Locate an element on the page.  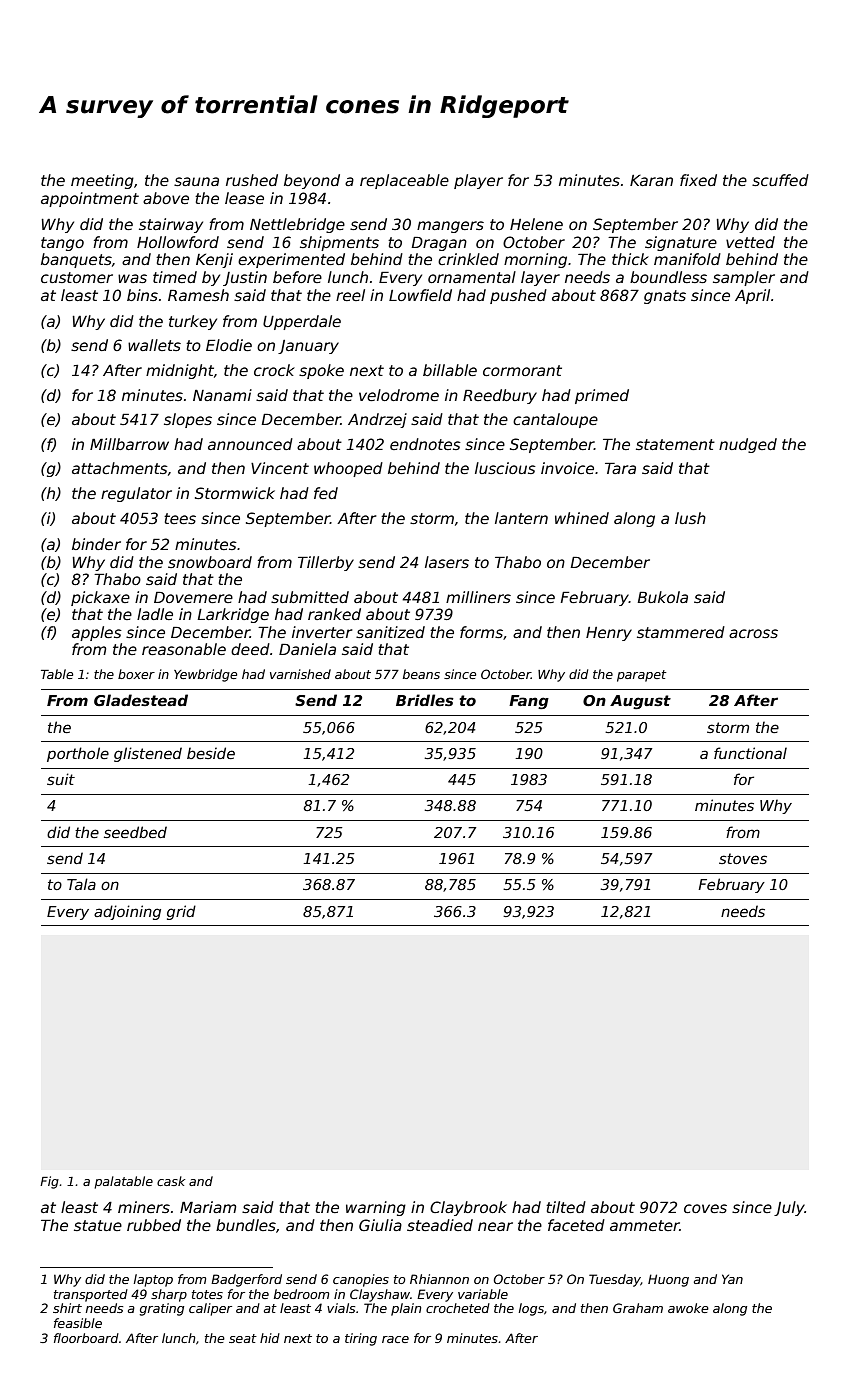
Clayshaw is located at coordinates (380, 1295).
